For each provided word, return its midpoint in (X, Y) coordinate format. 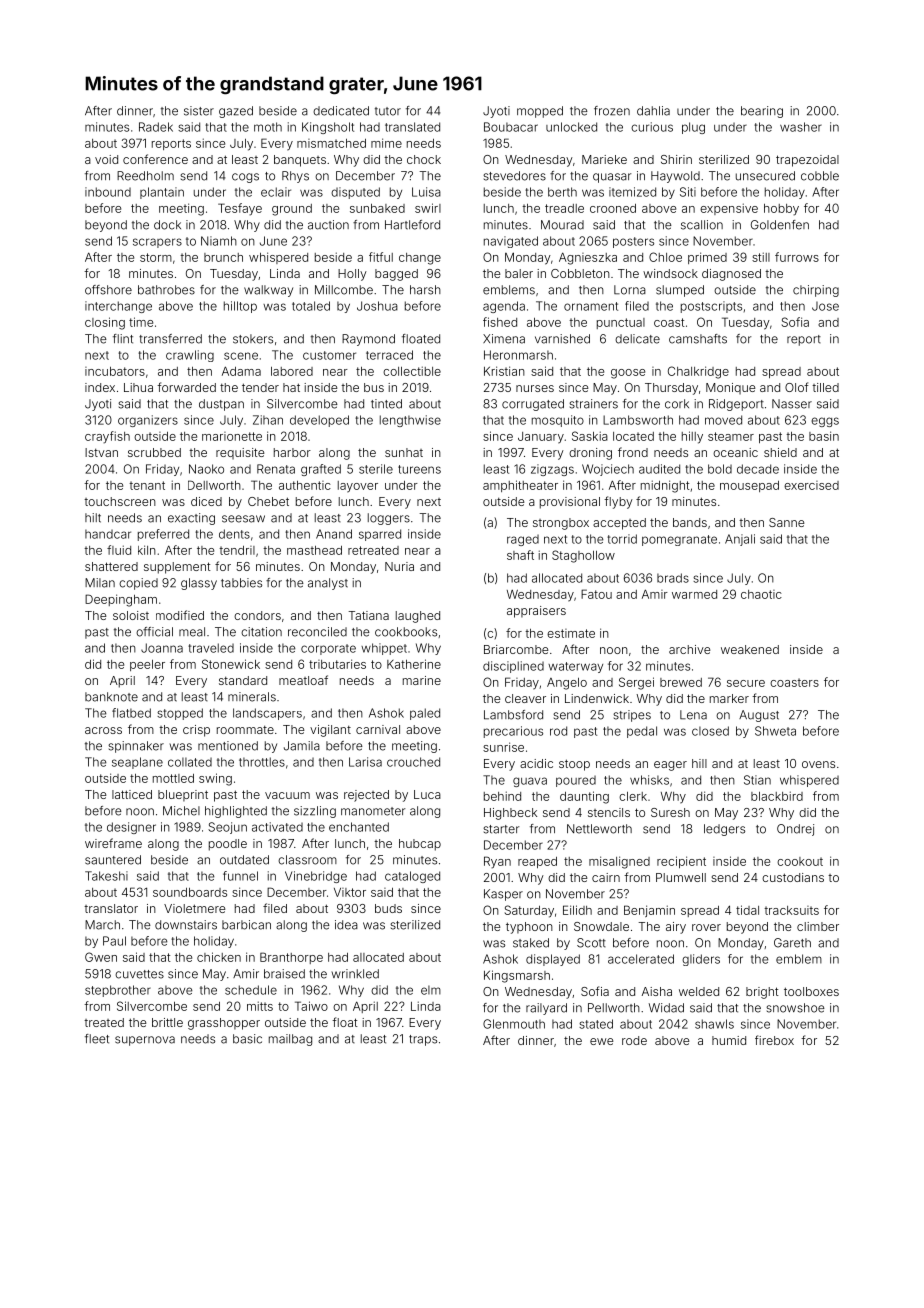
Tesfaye (240, 209)
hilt (93, 518)
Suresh (670, 812)
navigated (511, 242)
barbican (246, 925)
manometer (373, 811)
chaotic (761, 594)
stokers (253, 339)
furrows (797, 257)
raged (523, 540)
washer (801, 127)
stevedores (514, 176)
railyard (546, 1009)
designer (131, 828)
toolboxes (811, 991)
